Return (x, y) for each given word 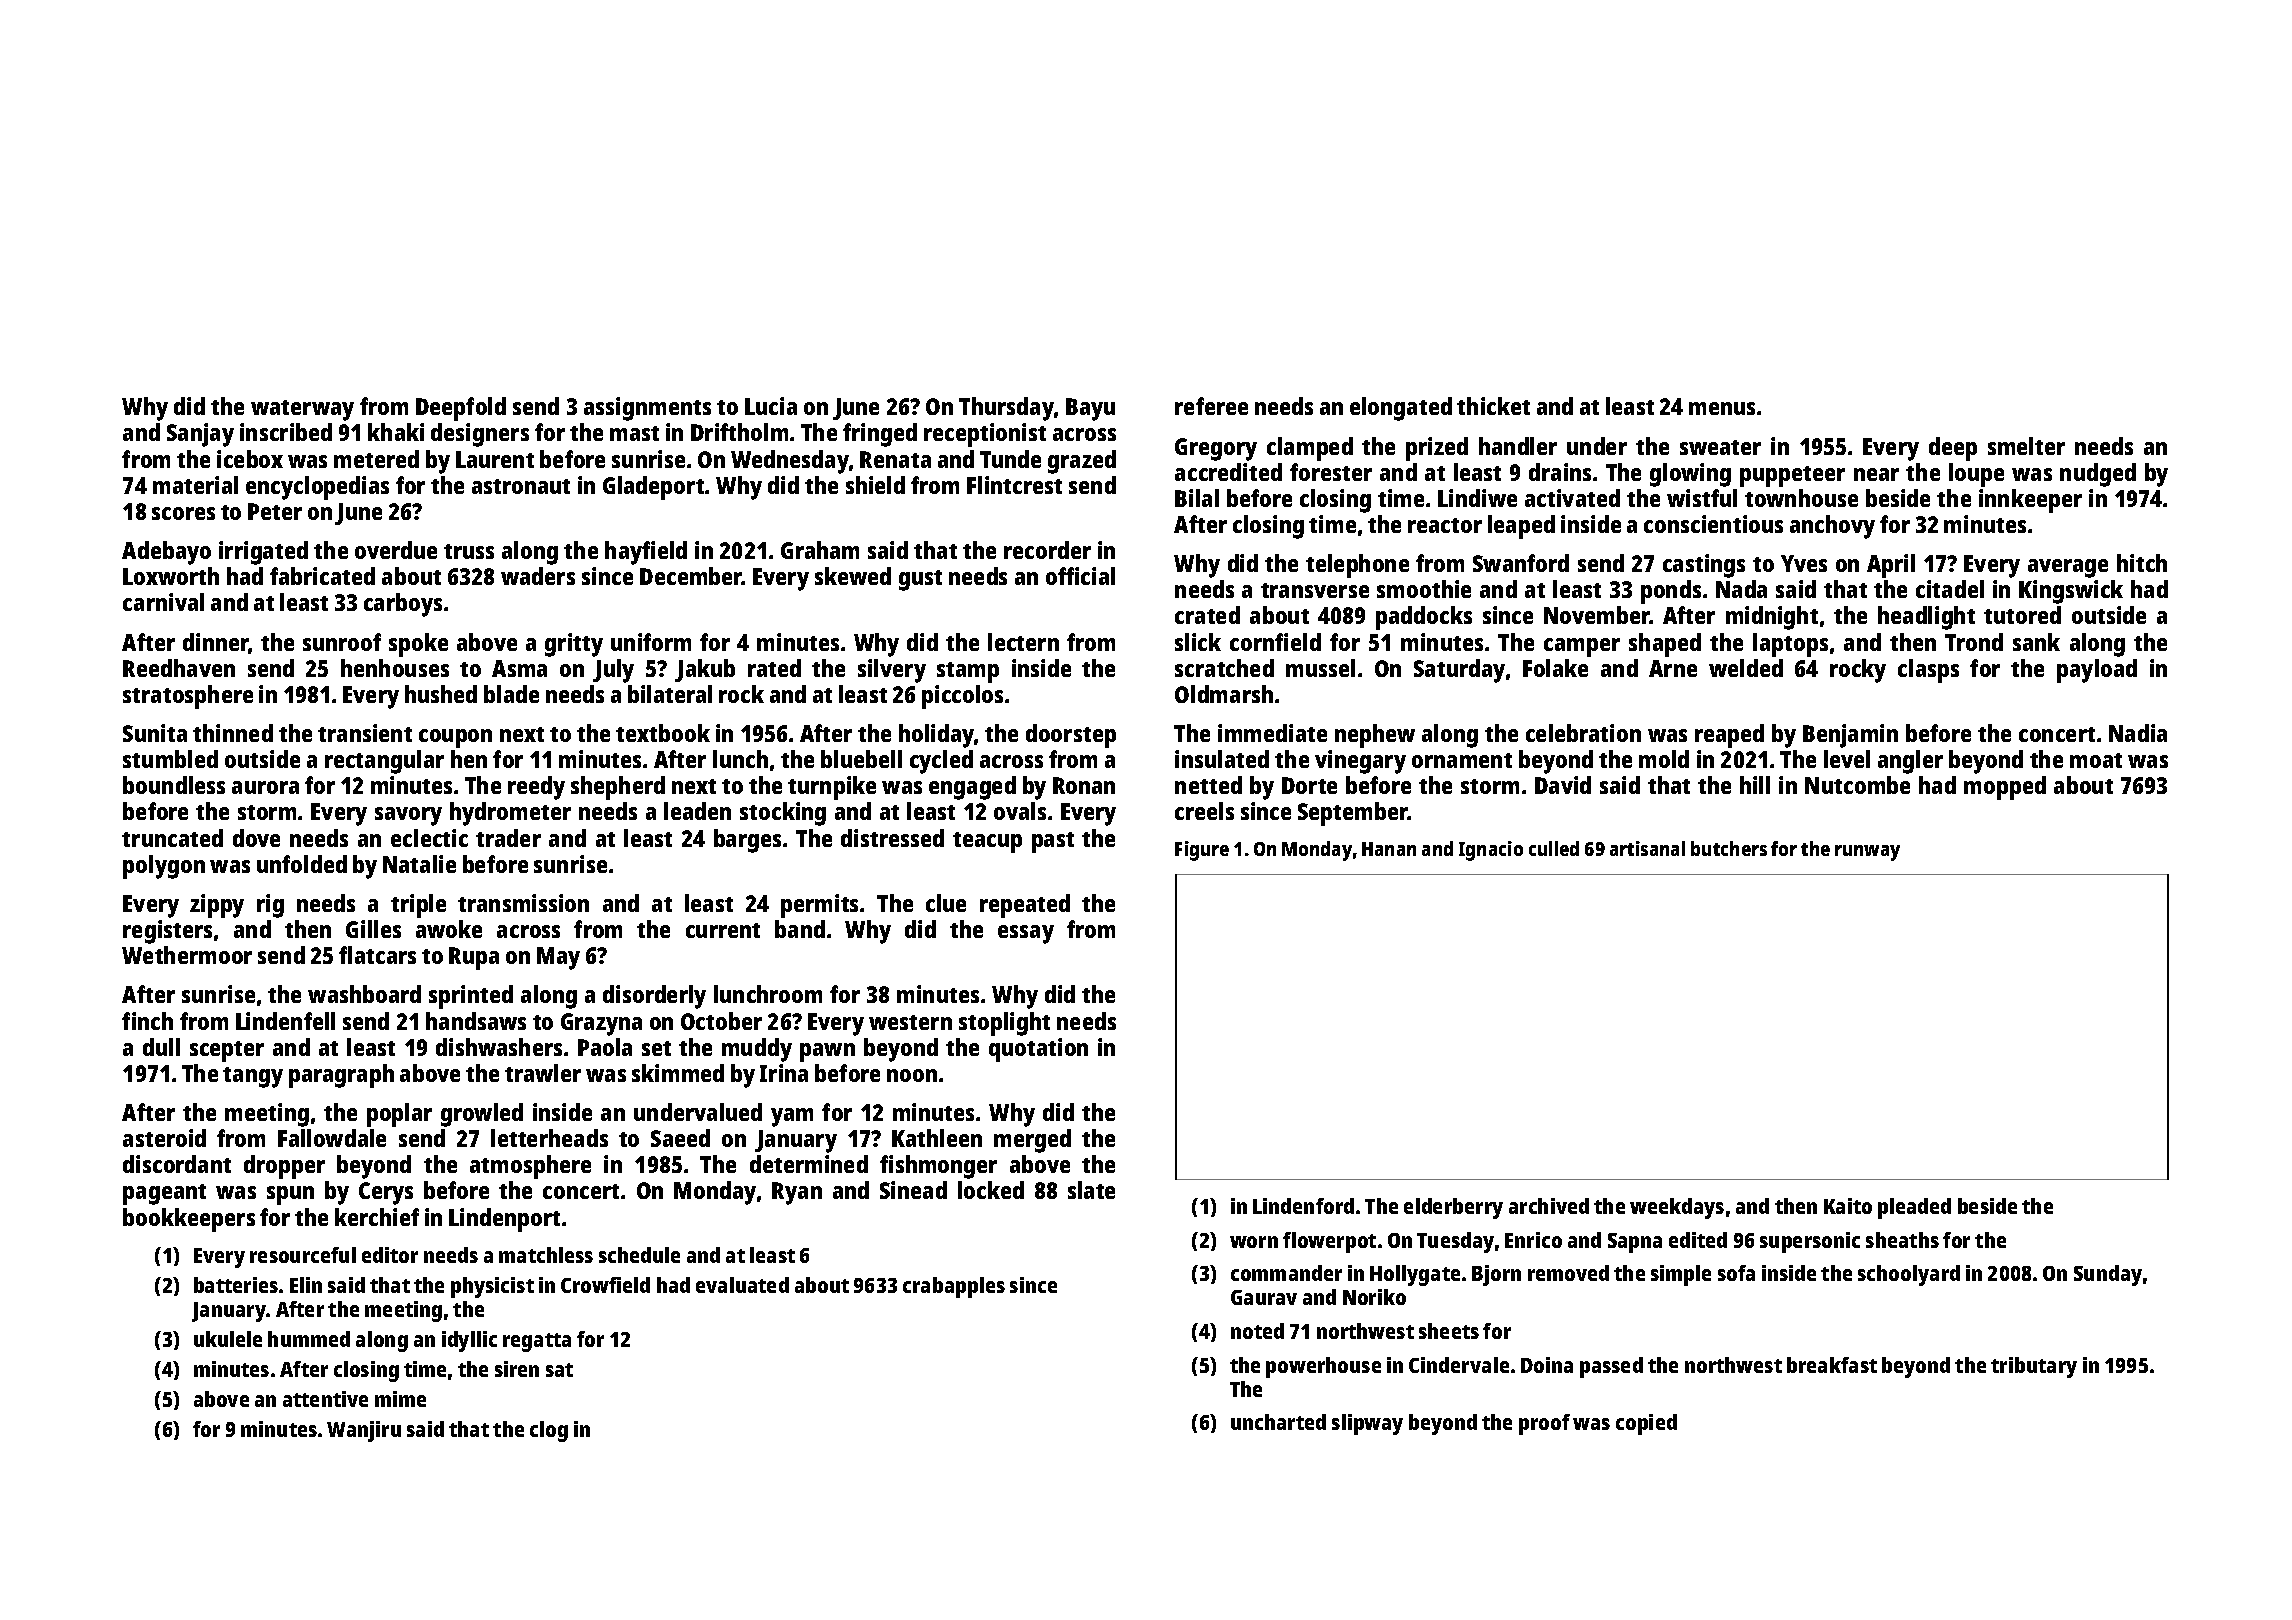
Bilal (1197, 498)
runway (1867, 853)
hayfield (646, 553)
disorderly (654, 997)
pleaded (1914, 1208)
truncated (172, 838)
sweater (1720, 447)
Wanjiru (364, 1431)
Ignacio (1491, 851)
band (800, 929)
